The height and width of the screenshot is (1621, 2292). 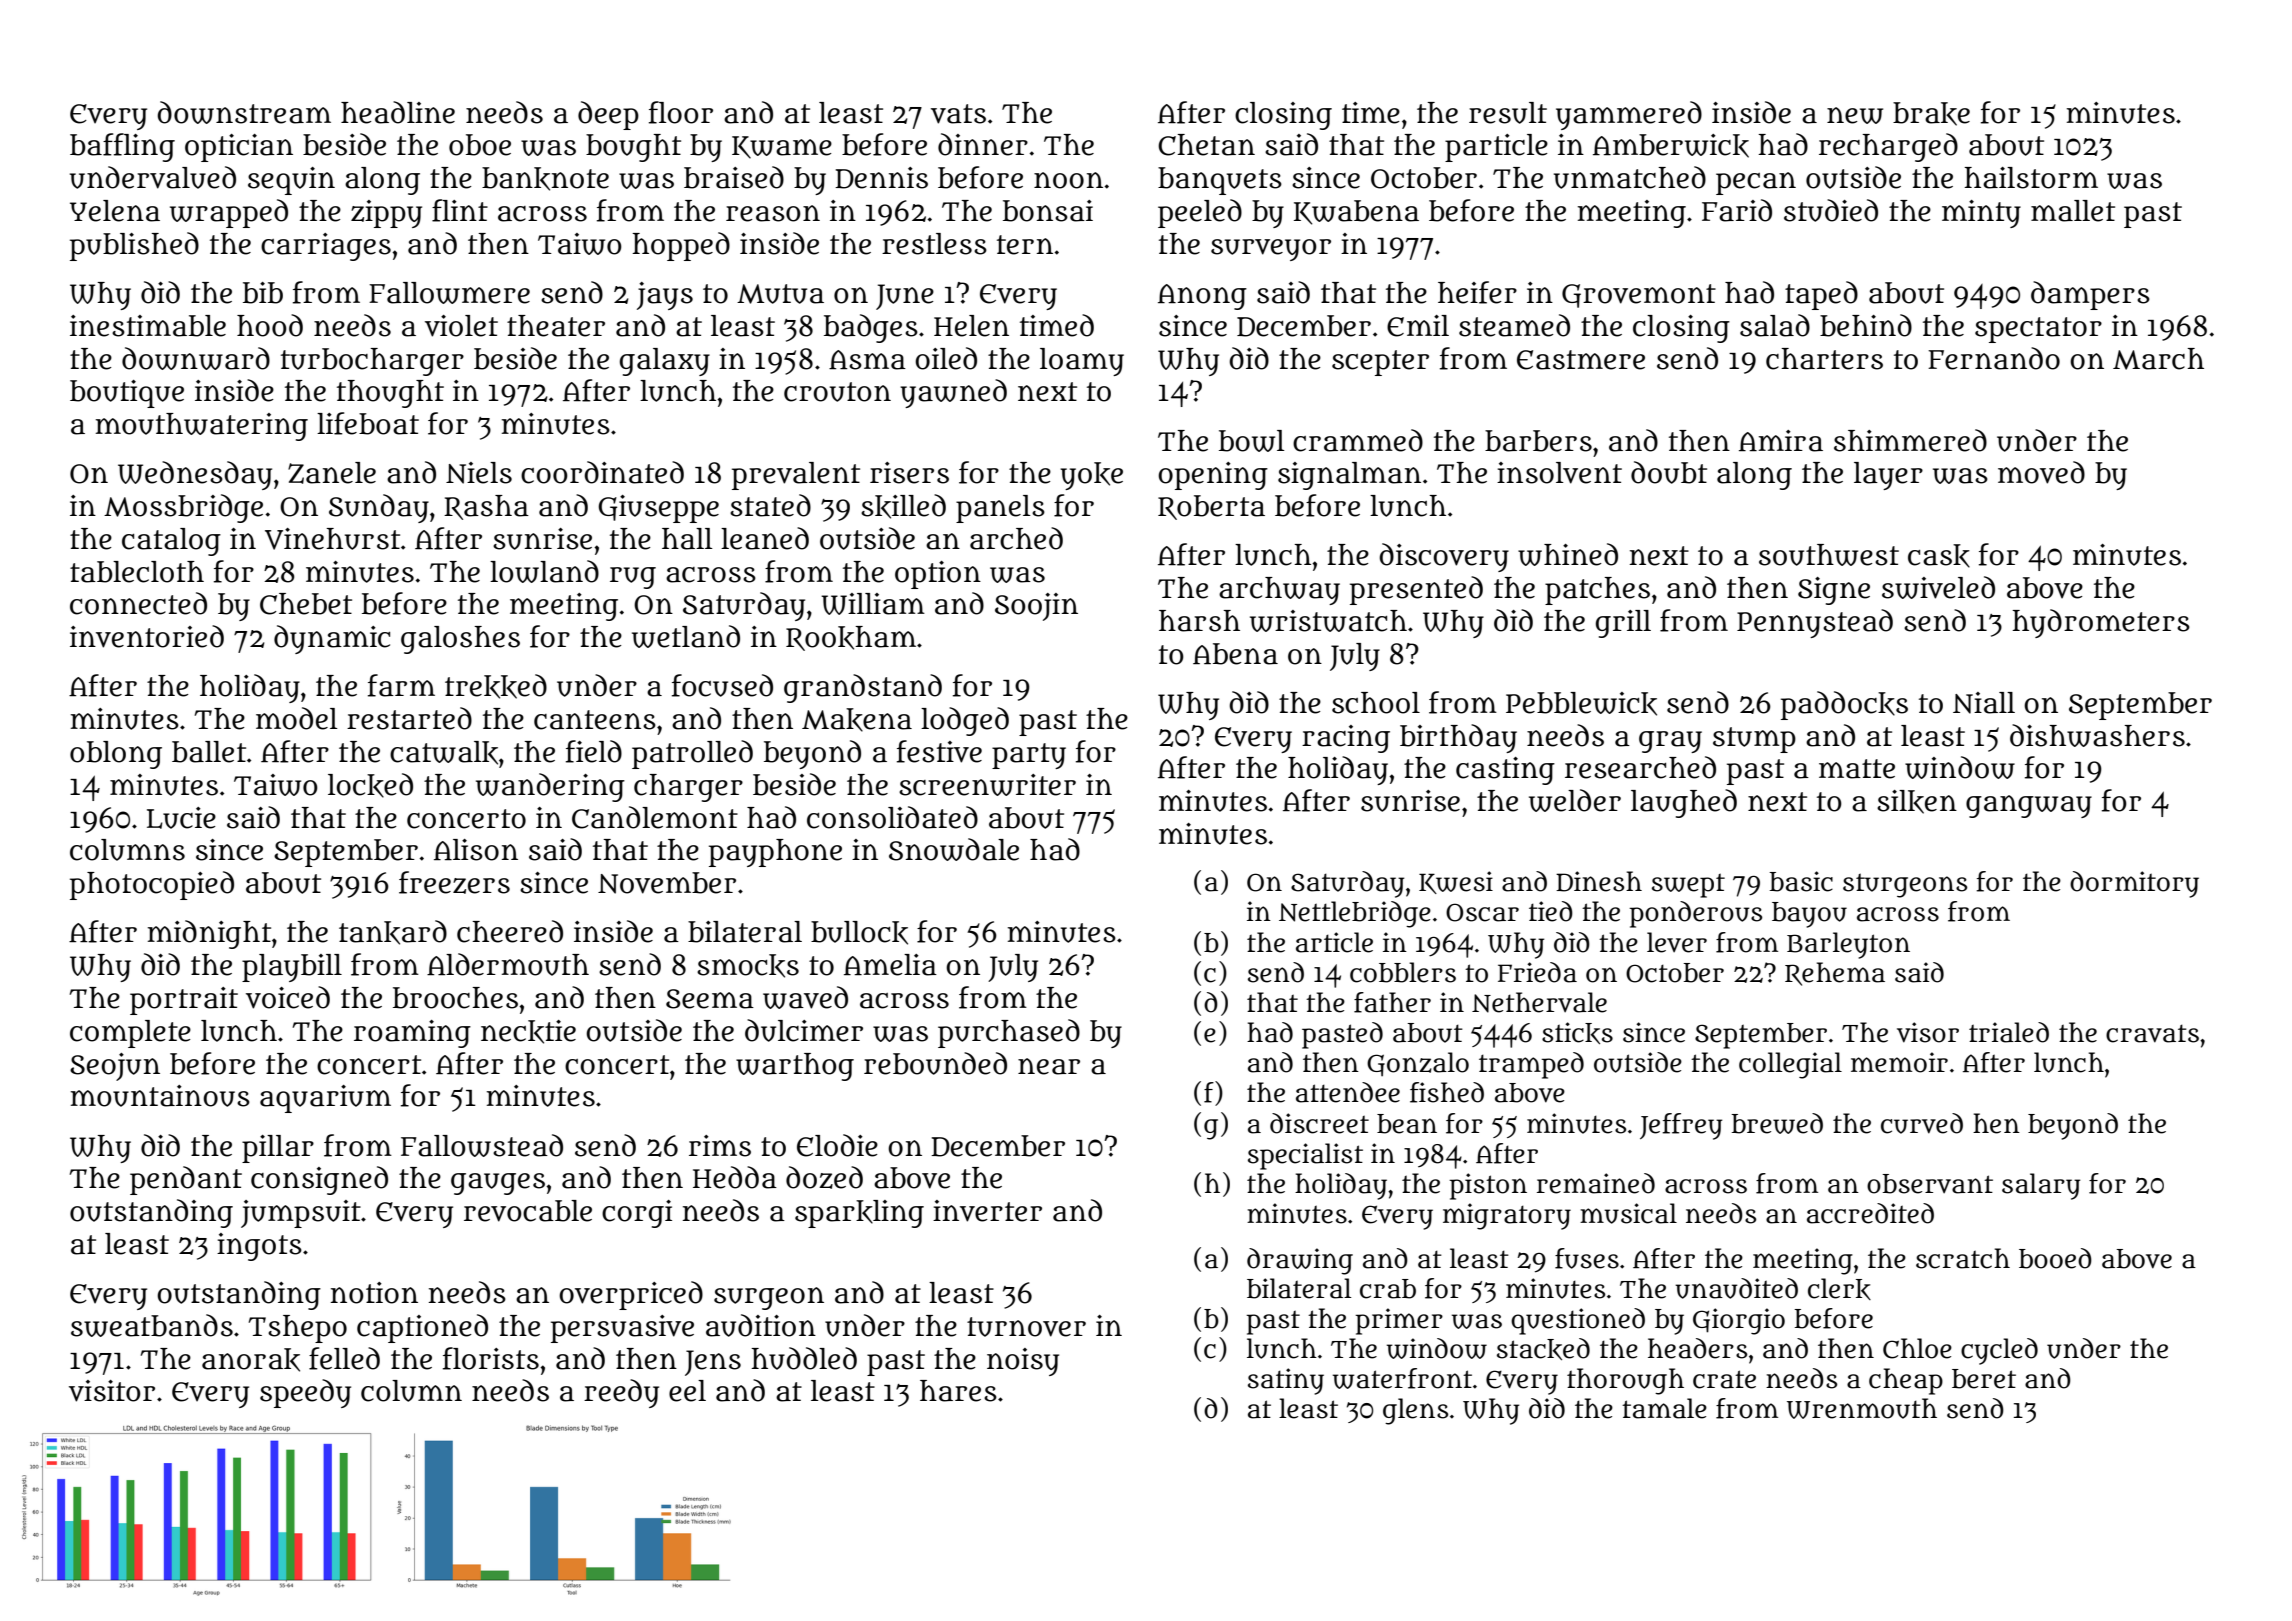 I want to click on Gonzalo, so click(x=1418, y=1064).
